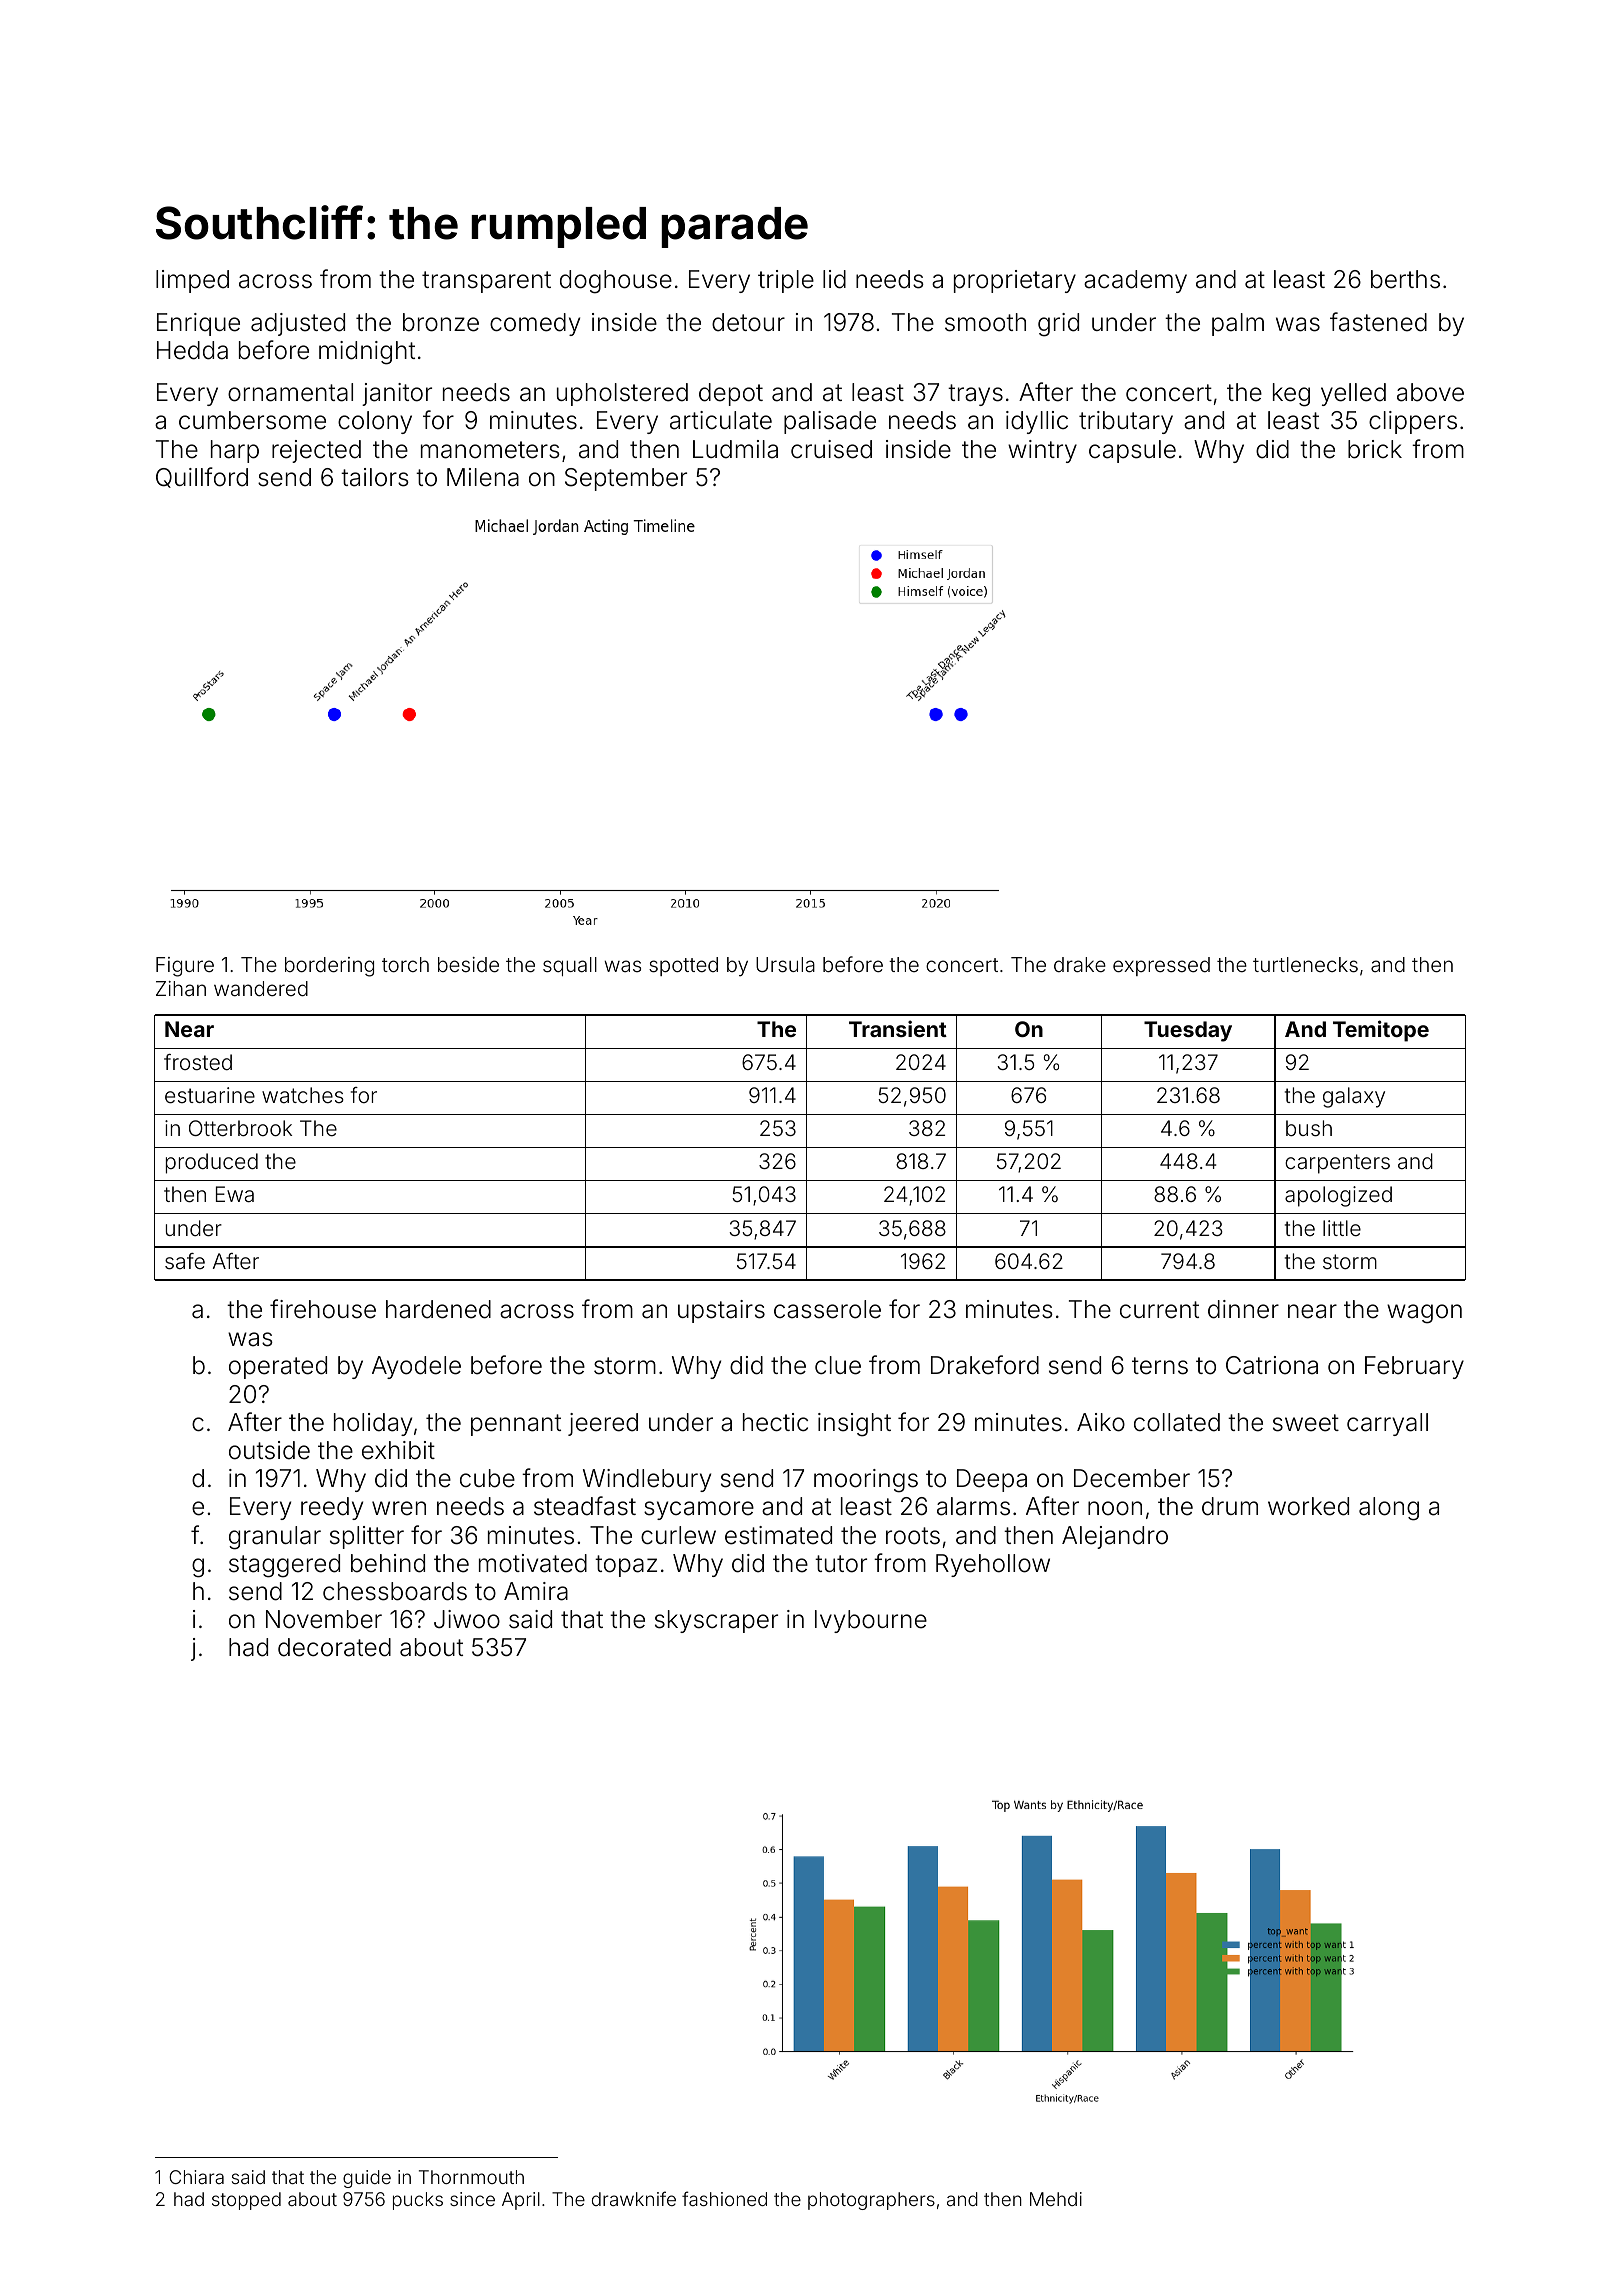 This screenshot has height=2292, width=1620. Describe the element at coordinates (405, 964) in the screenshot. I see `torch` at that location.
